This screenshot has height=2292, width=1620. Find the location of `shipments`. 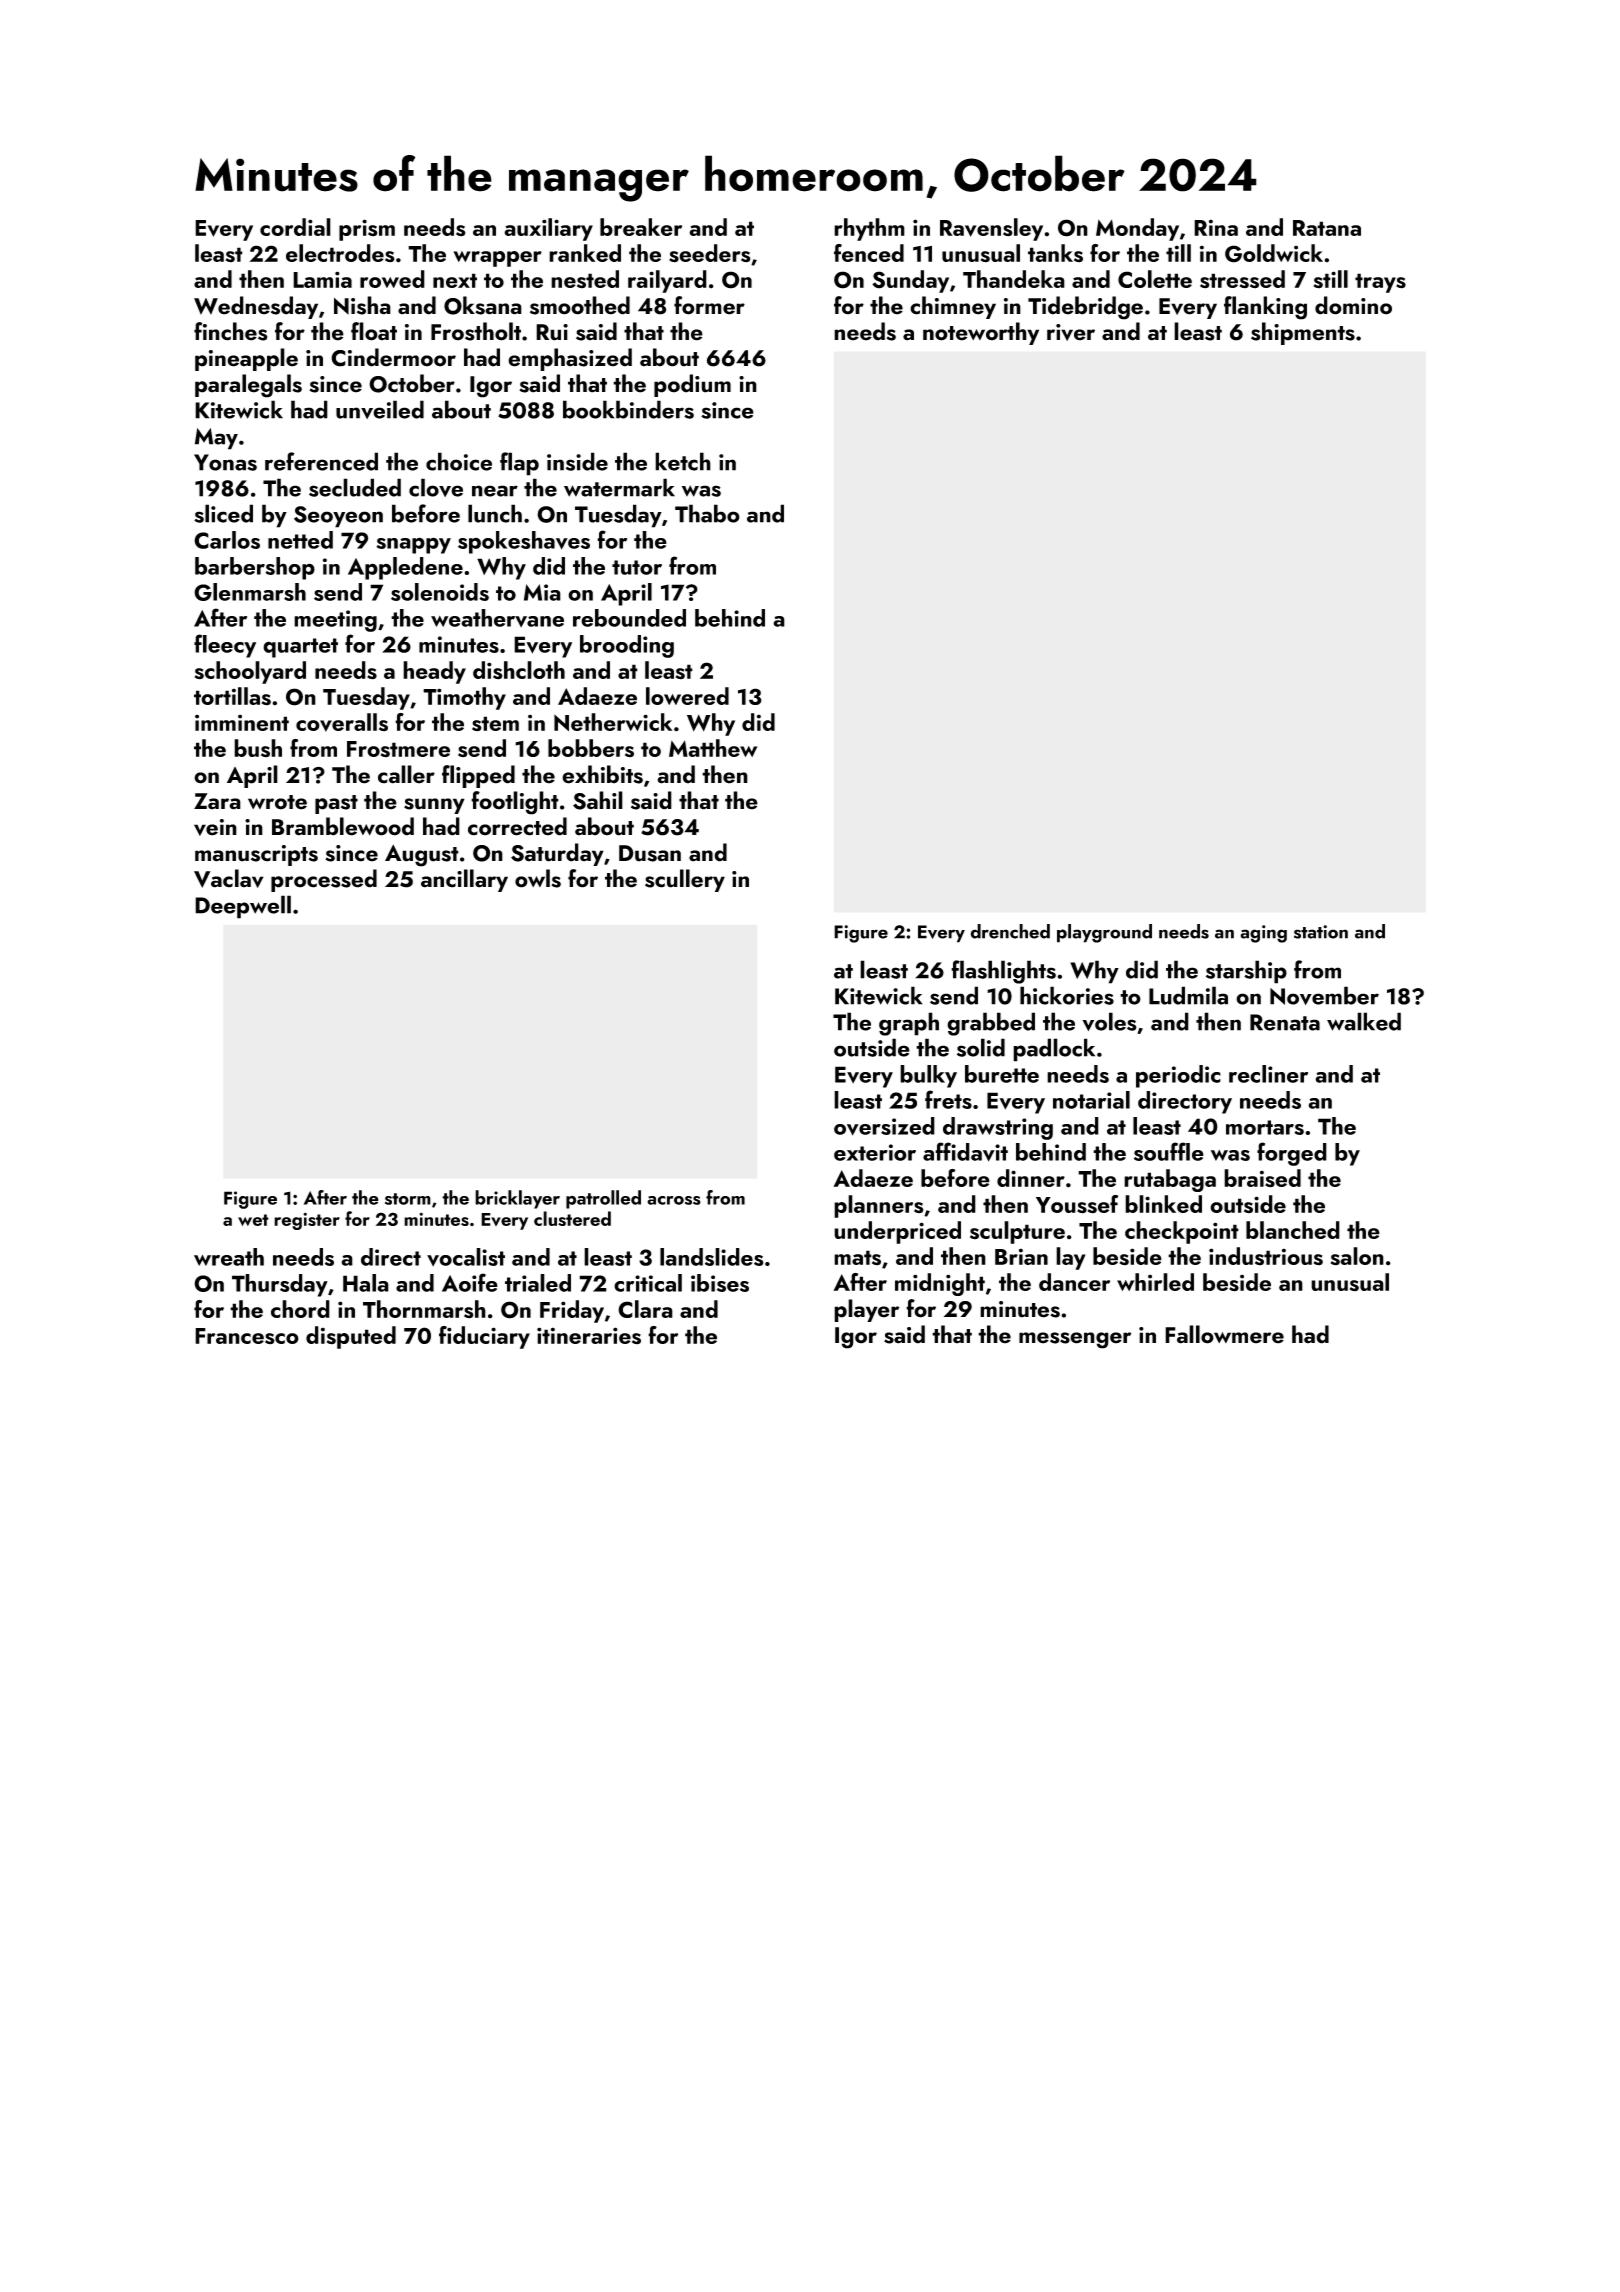

shipments is located at coordinates (1303, 333).
